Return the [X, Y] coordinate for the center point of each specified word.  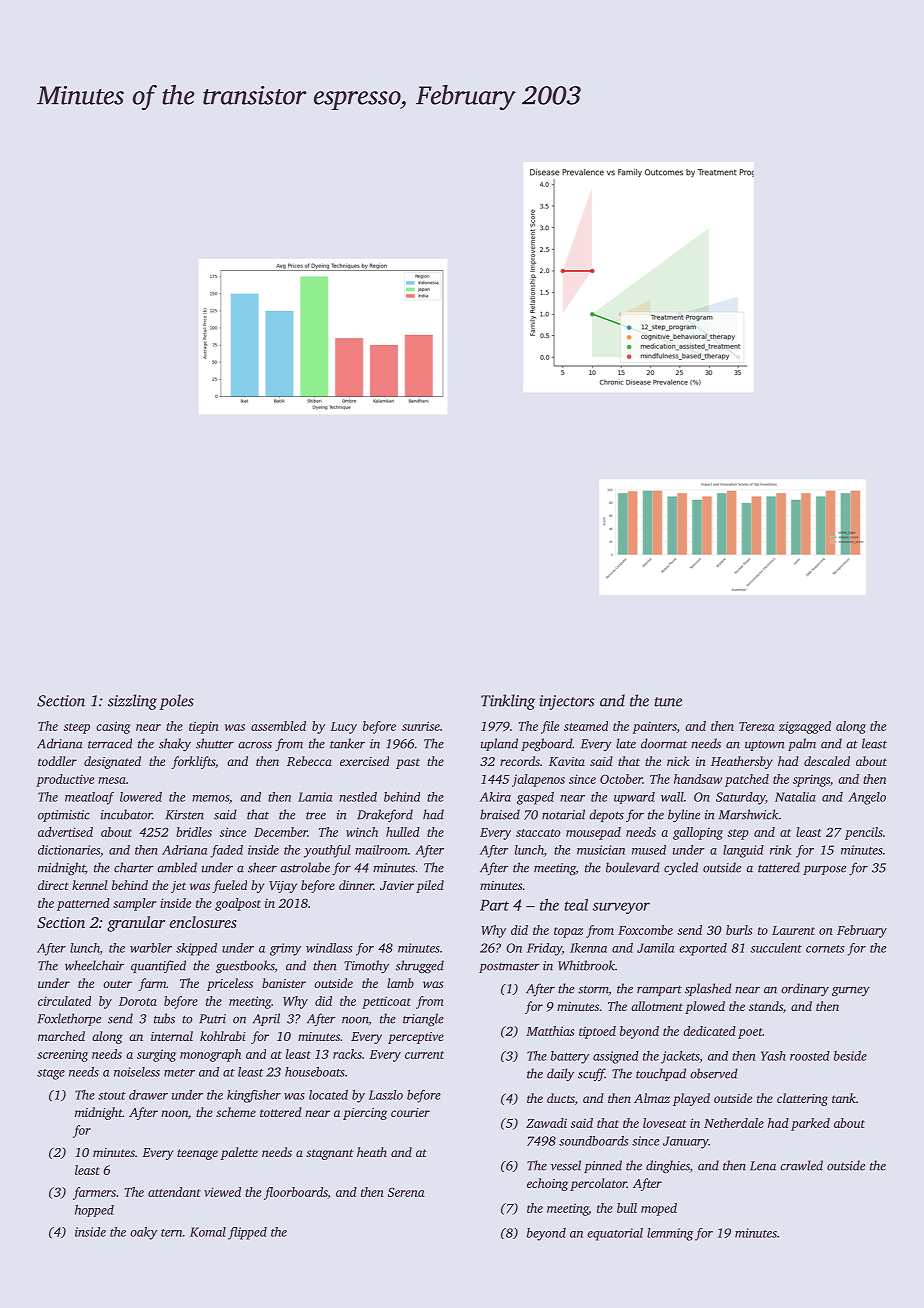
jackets [680, 1057]
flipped [247, 1233]
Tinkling [508, 702]
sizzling [132, 702]
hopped [94, 1211]
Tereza [757, 726]
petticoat [386, 1002]
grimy [285, 949]
